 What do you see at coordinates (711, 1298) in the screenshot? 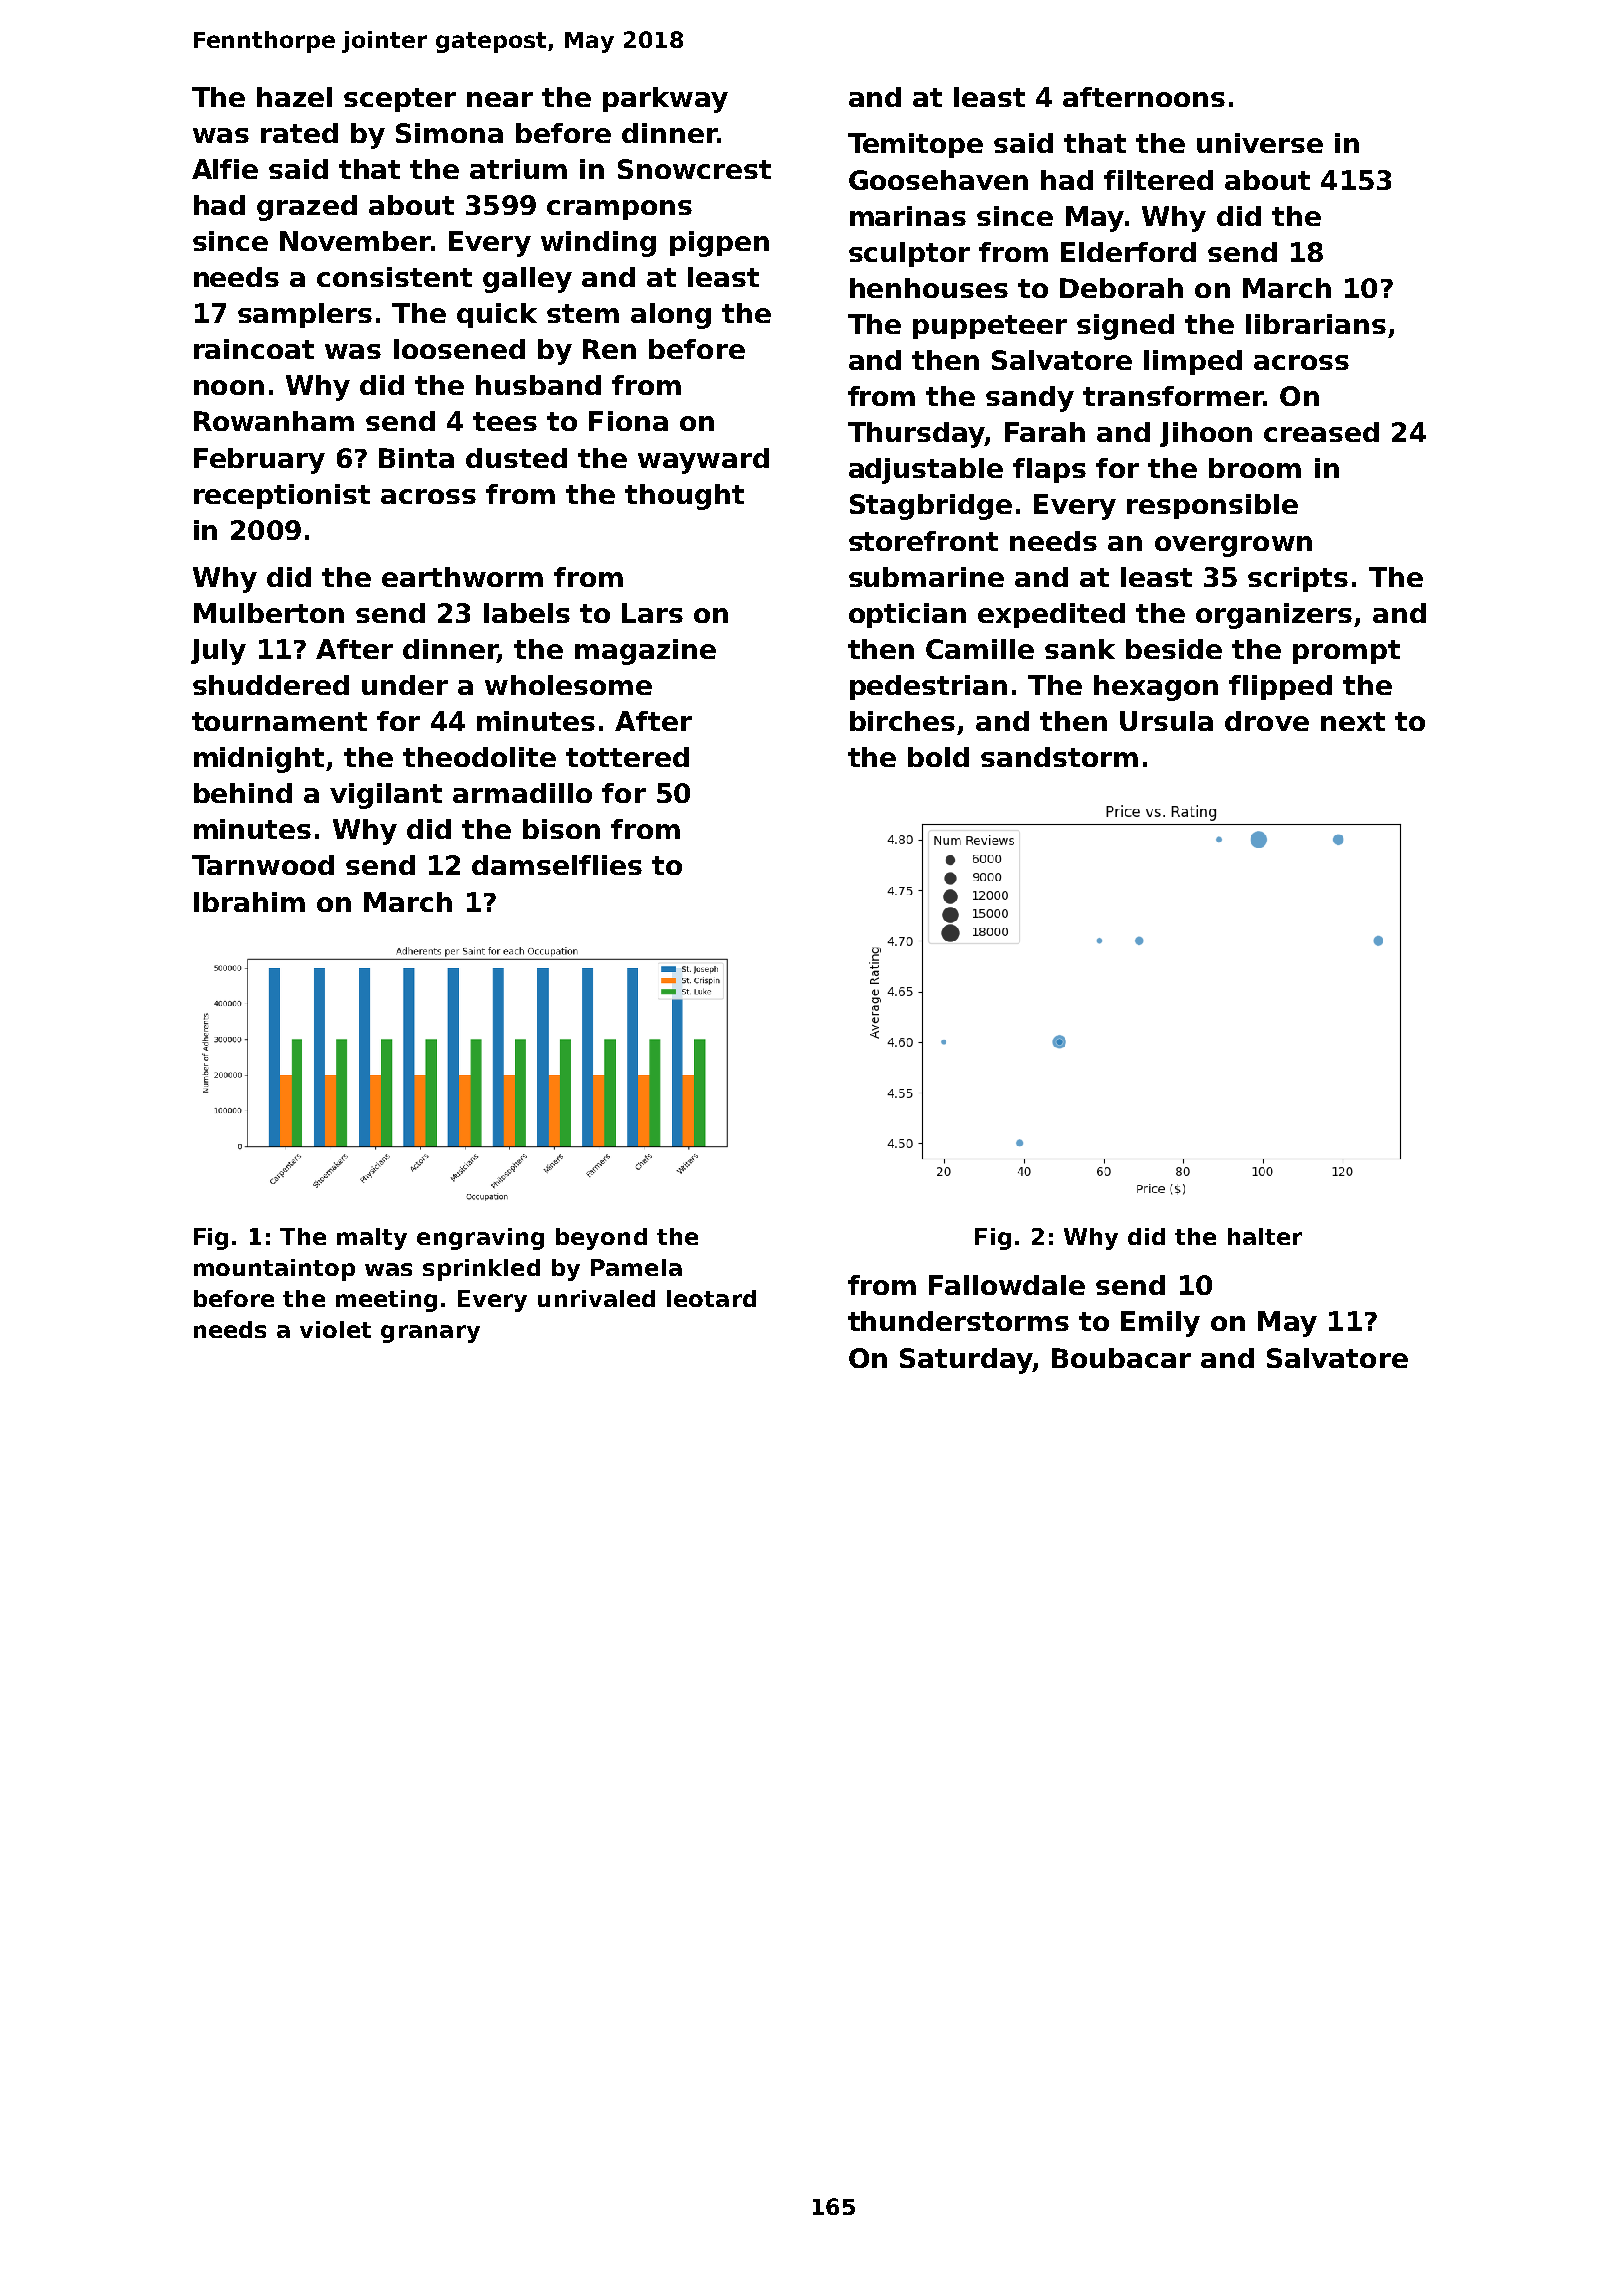
I see `leotard` at bounding box center [711, 1298].
